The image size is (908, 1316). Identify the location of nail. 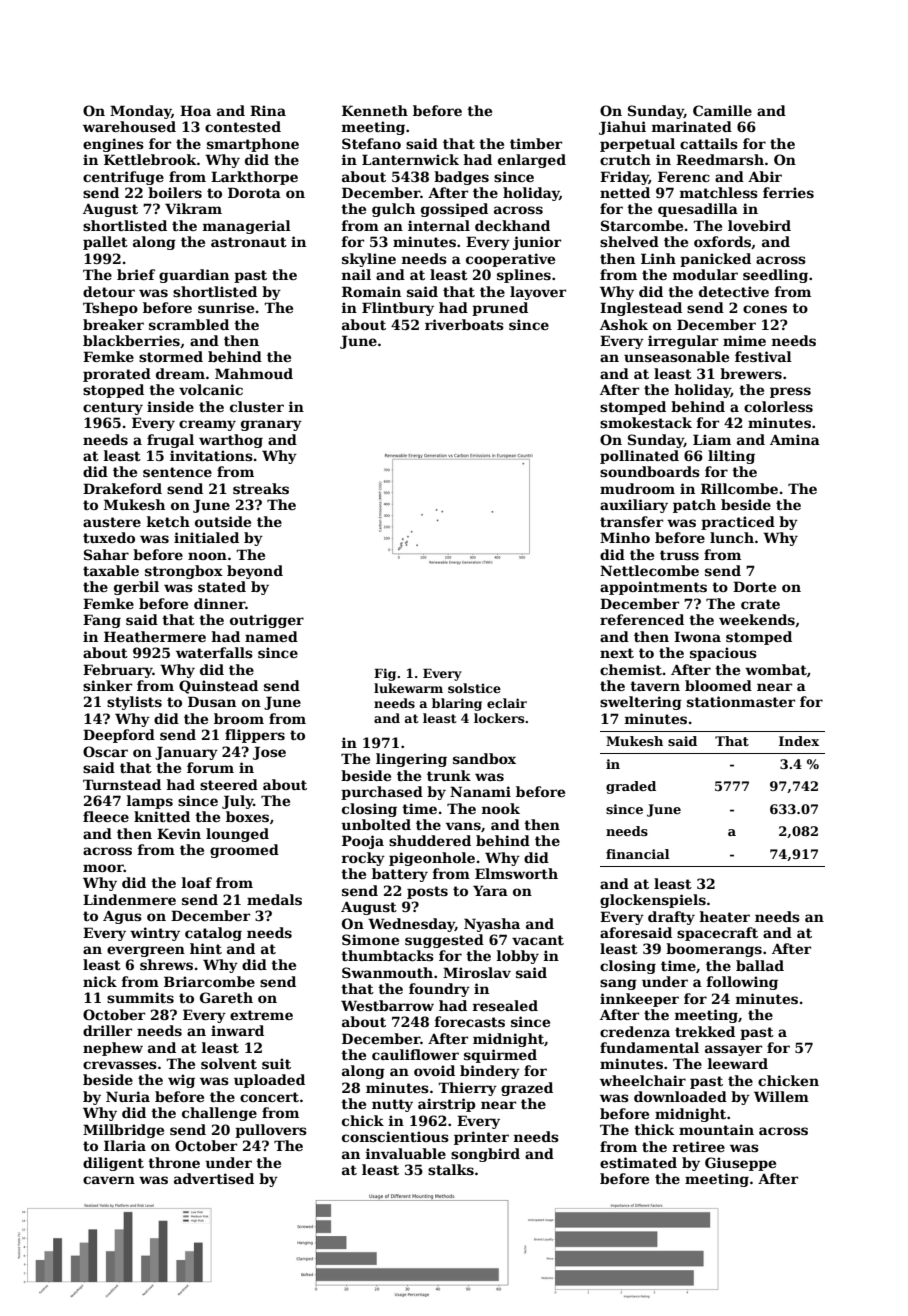
(356, 274).
